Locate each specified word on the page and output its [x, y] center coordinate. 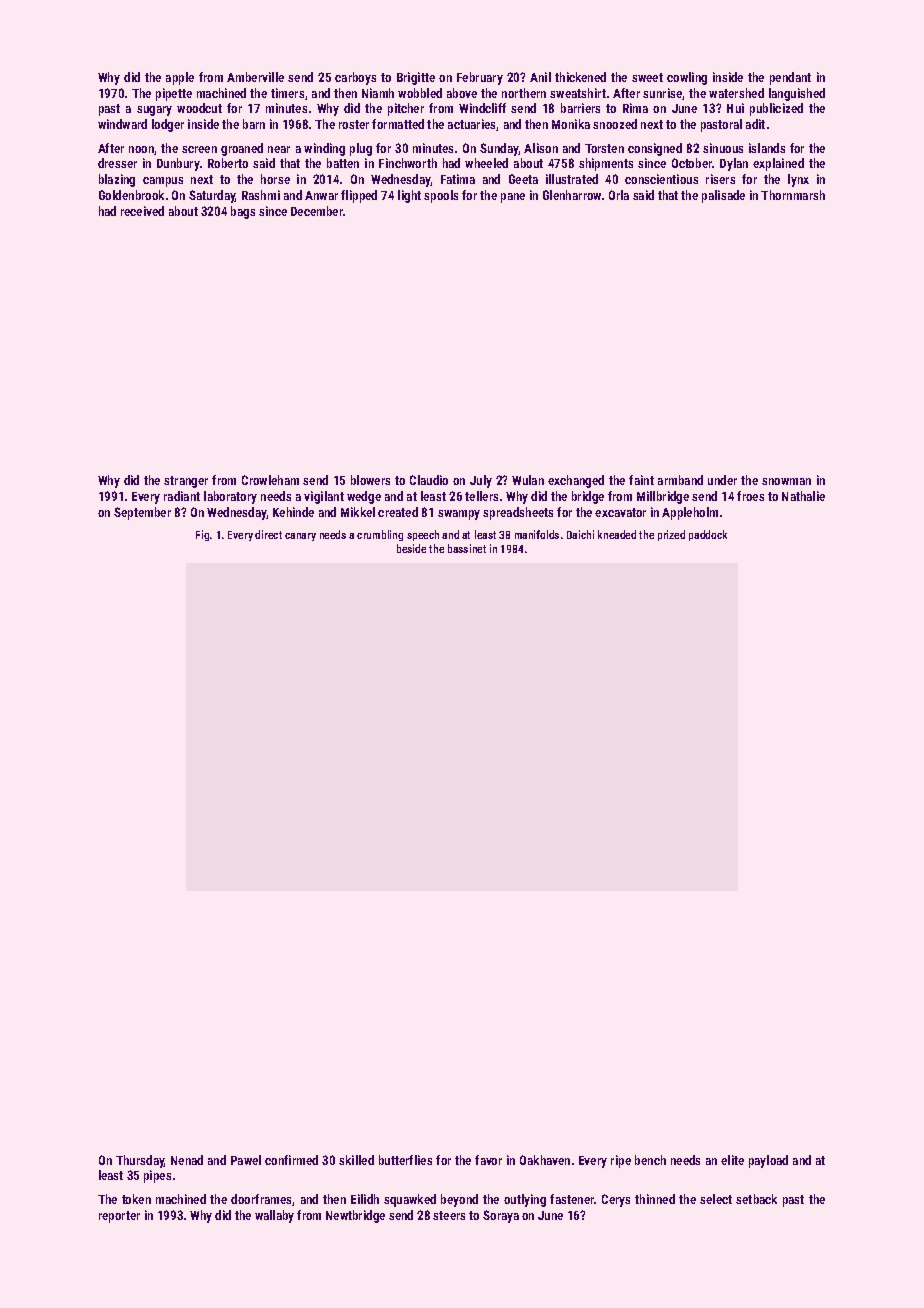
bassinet [467, 548]
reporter [119, 1217]
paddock [708, 535]
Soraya [501, 1216]
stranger [186, 482]
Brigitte [416, 78]
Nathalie [803, 496]
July [481, 481]
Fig [202, 535]
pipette [174, 94]
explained [778, 164]
